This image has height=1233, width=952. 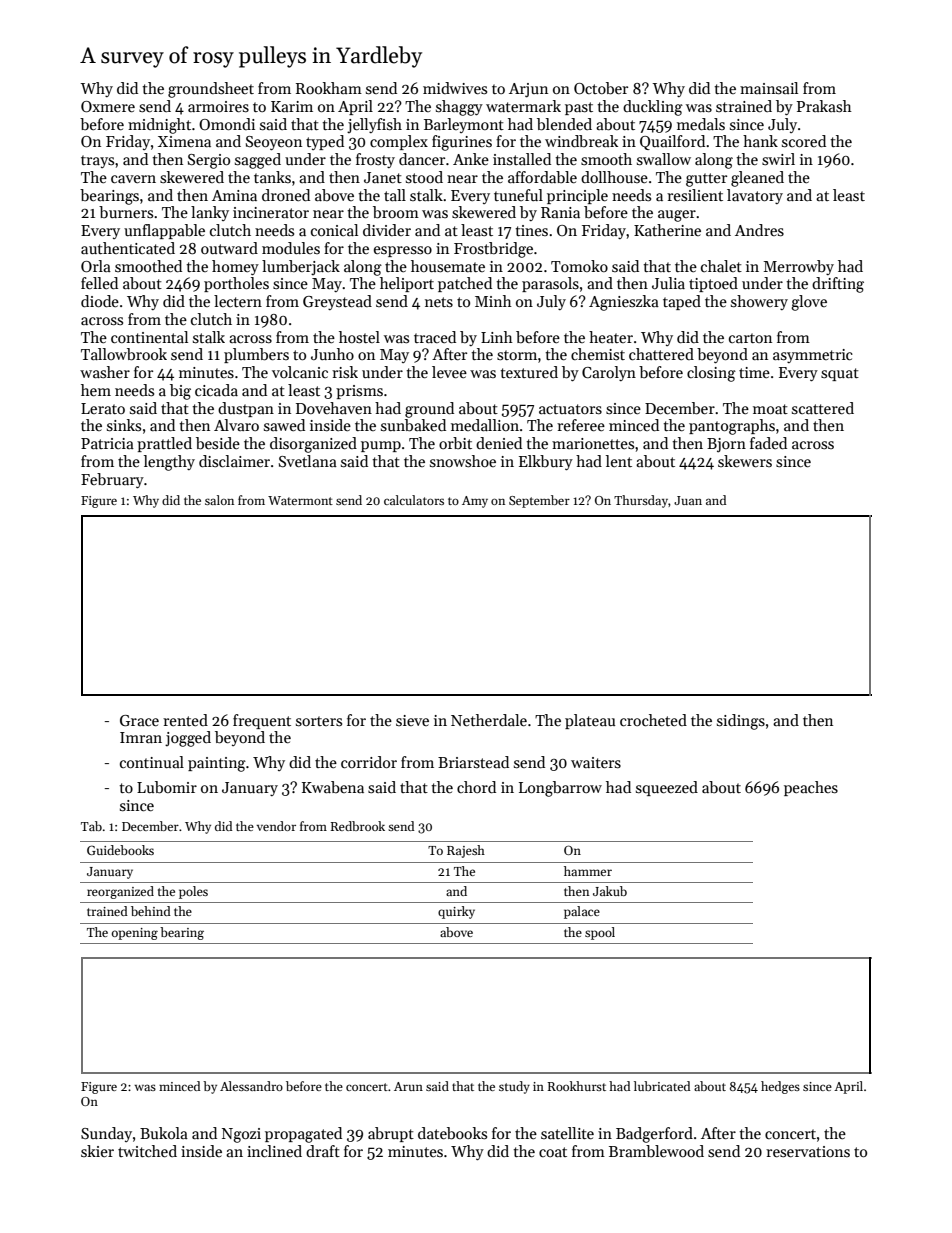 What do you see at coordinates (301, 267) in the image?
I see `lumberjack` at bounding box center [301, 267].
